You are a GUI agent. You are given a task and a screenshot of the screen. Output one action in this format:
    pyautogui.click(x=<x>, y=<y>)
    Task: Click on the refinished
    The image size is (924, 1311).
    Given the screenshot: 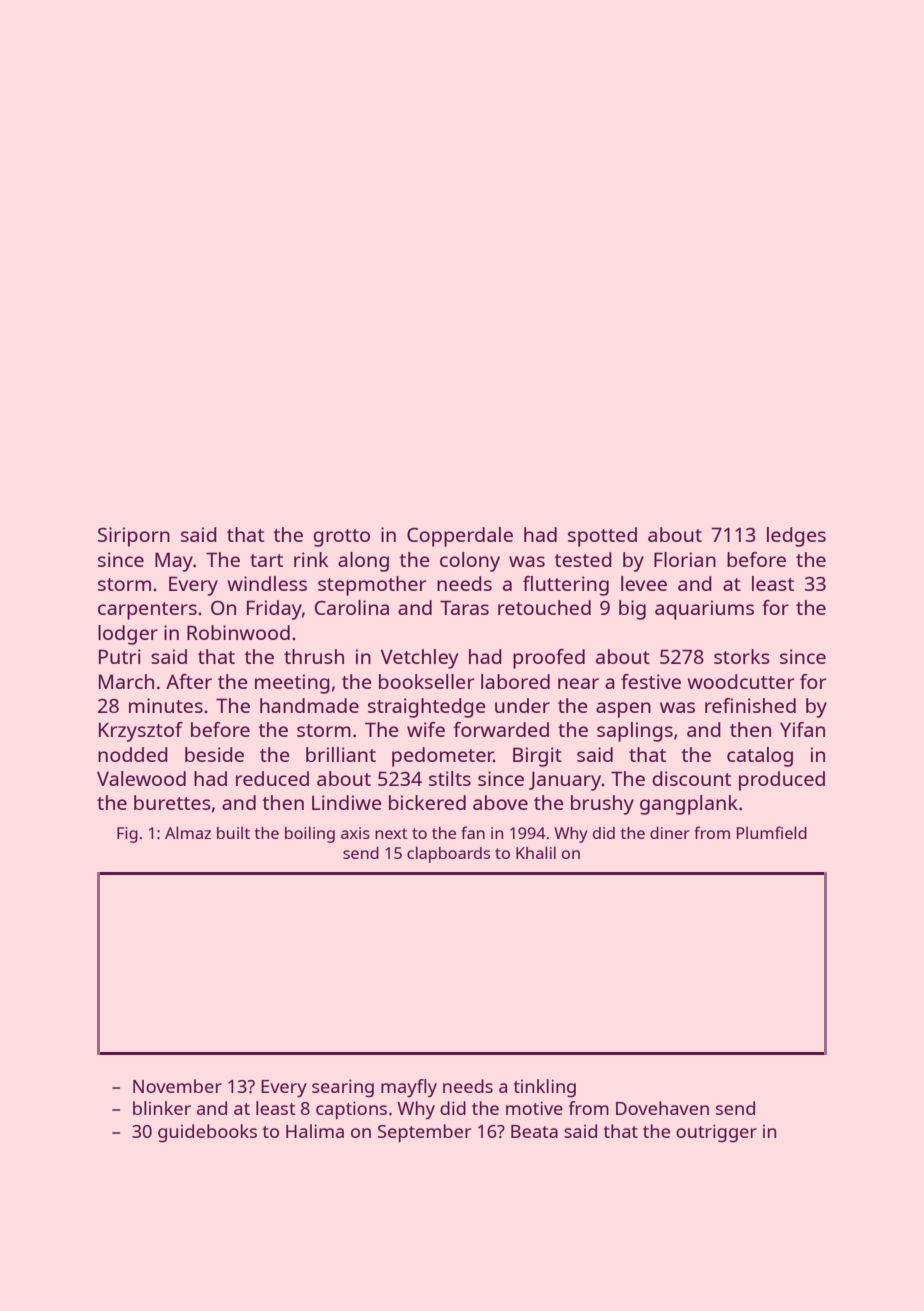 What is the action you would take?
    pyautogui.click(x=750, y=705)
